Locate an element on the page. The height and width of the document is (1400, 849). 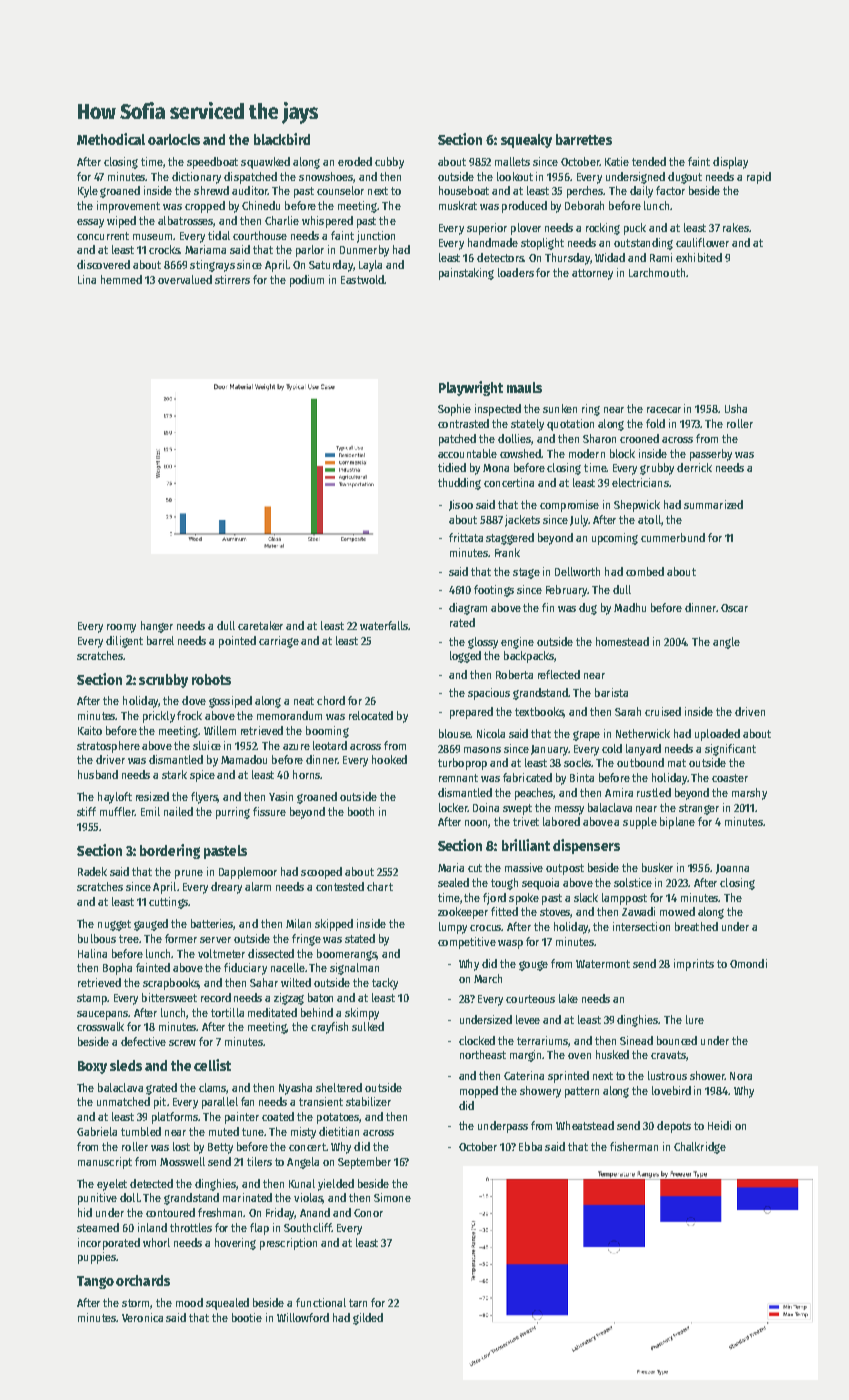
summarized is located at coordinates (713, 504).
